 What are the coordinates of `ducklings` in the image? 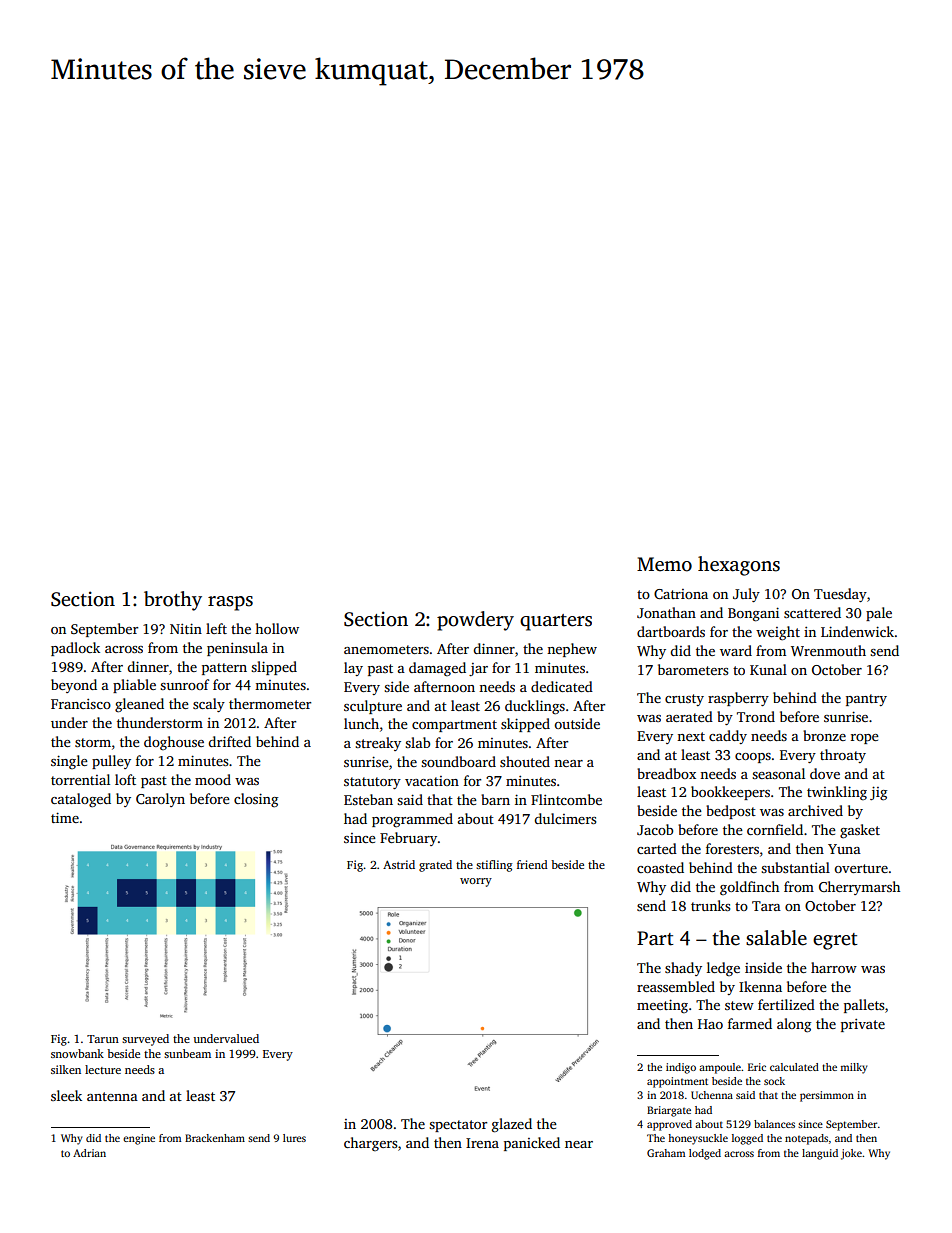 It's located at (535, 707).
